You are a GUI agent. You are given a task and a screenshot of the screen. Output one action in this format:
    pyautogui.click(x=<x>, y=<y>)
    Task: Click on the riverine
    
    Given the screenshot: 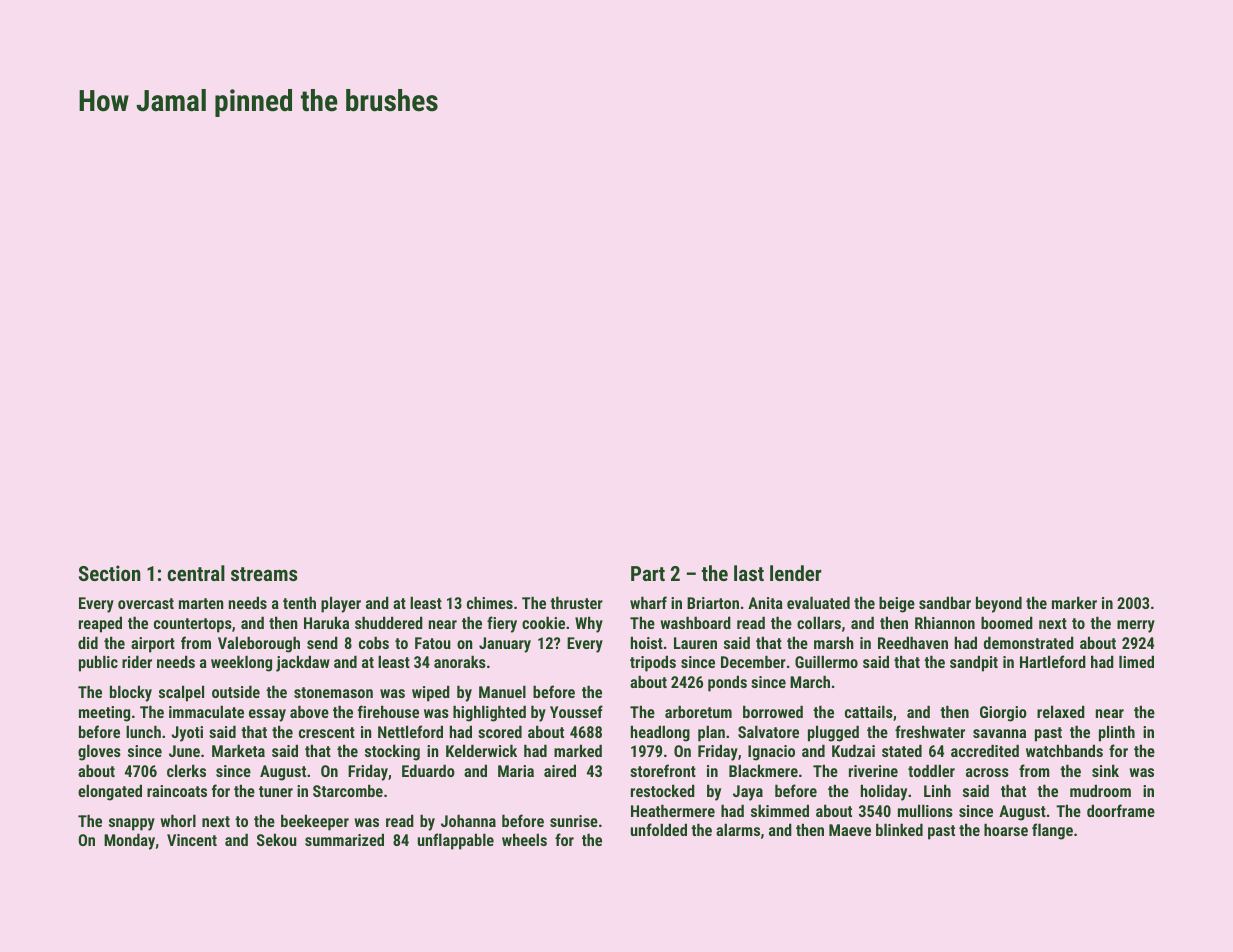 What is the action you would take?
    pyautogui.click(x=873, y=771)
